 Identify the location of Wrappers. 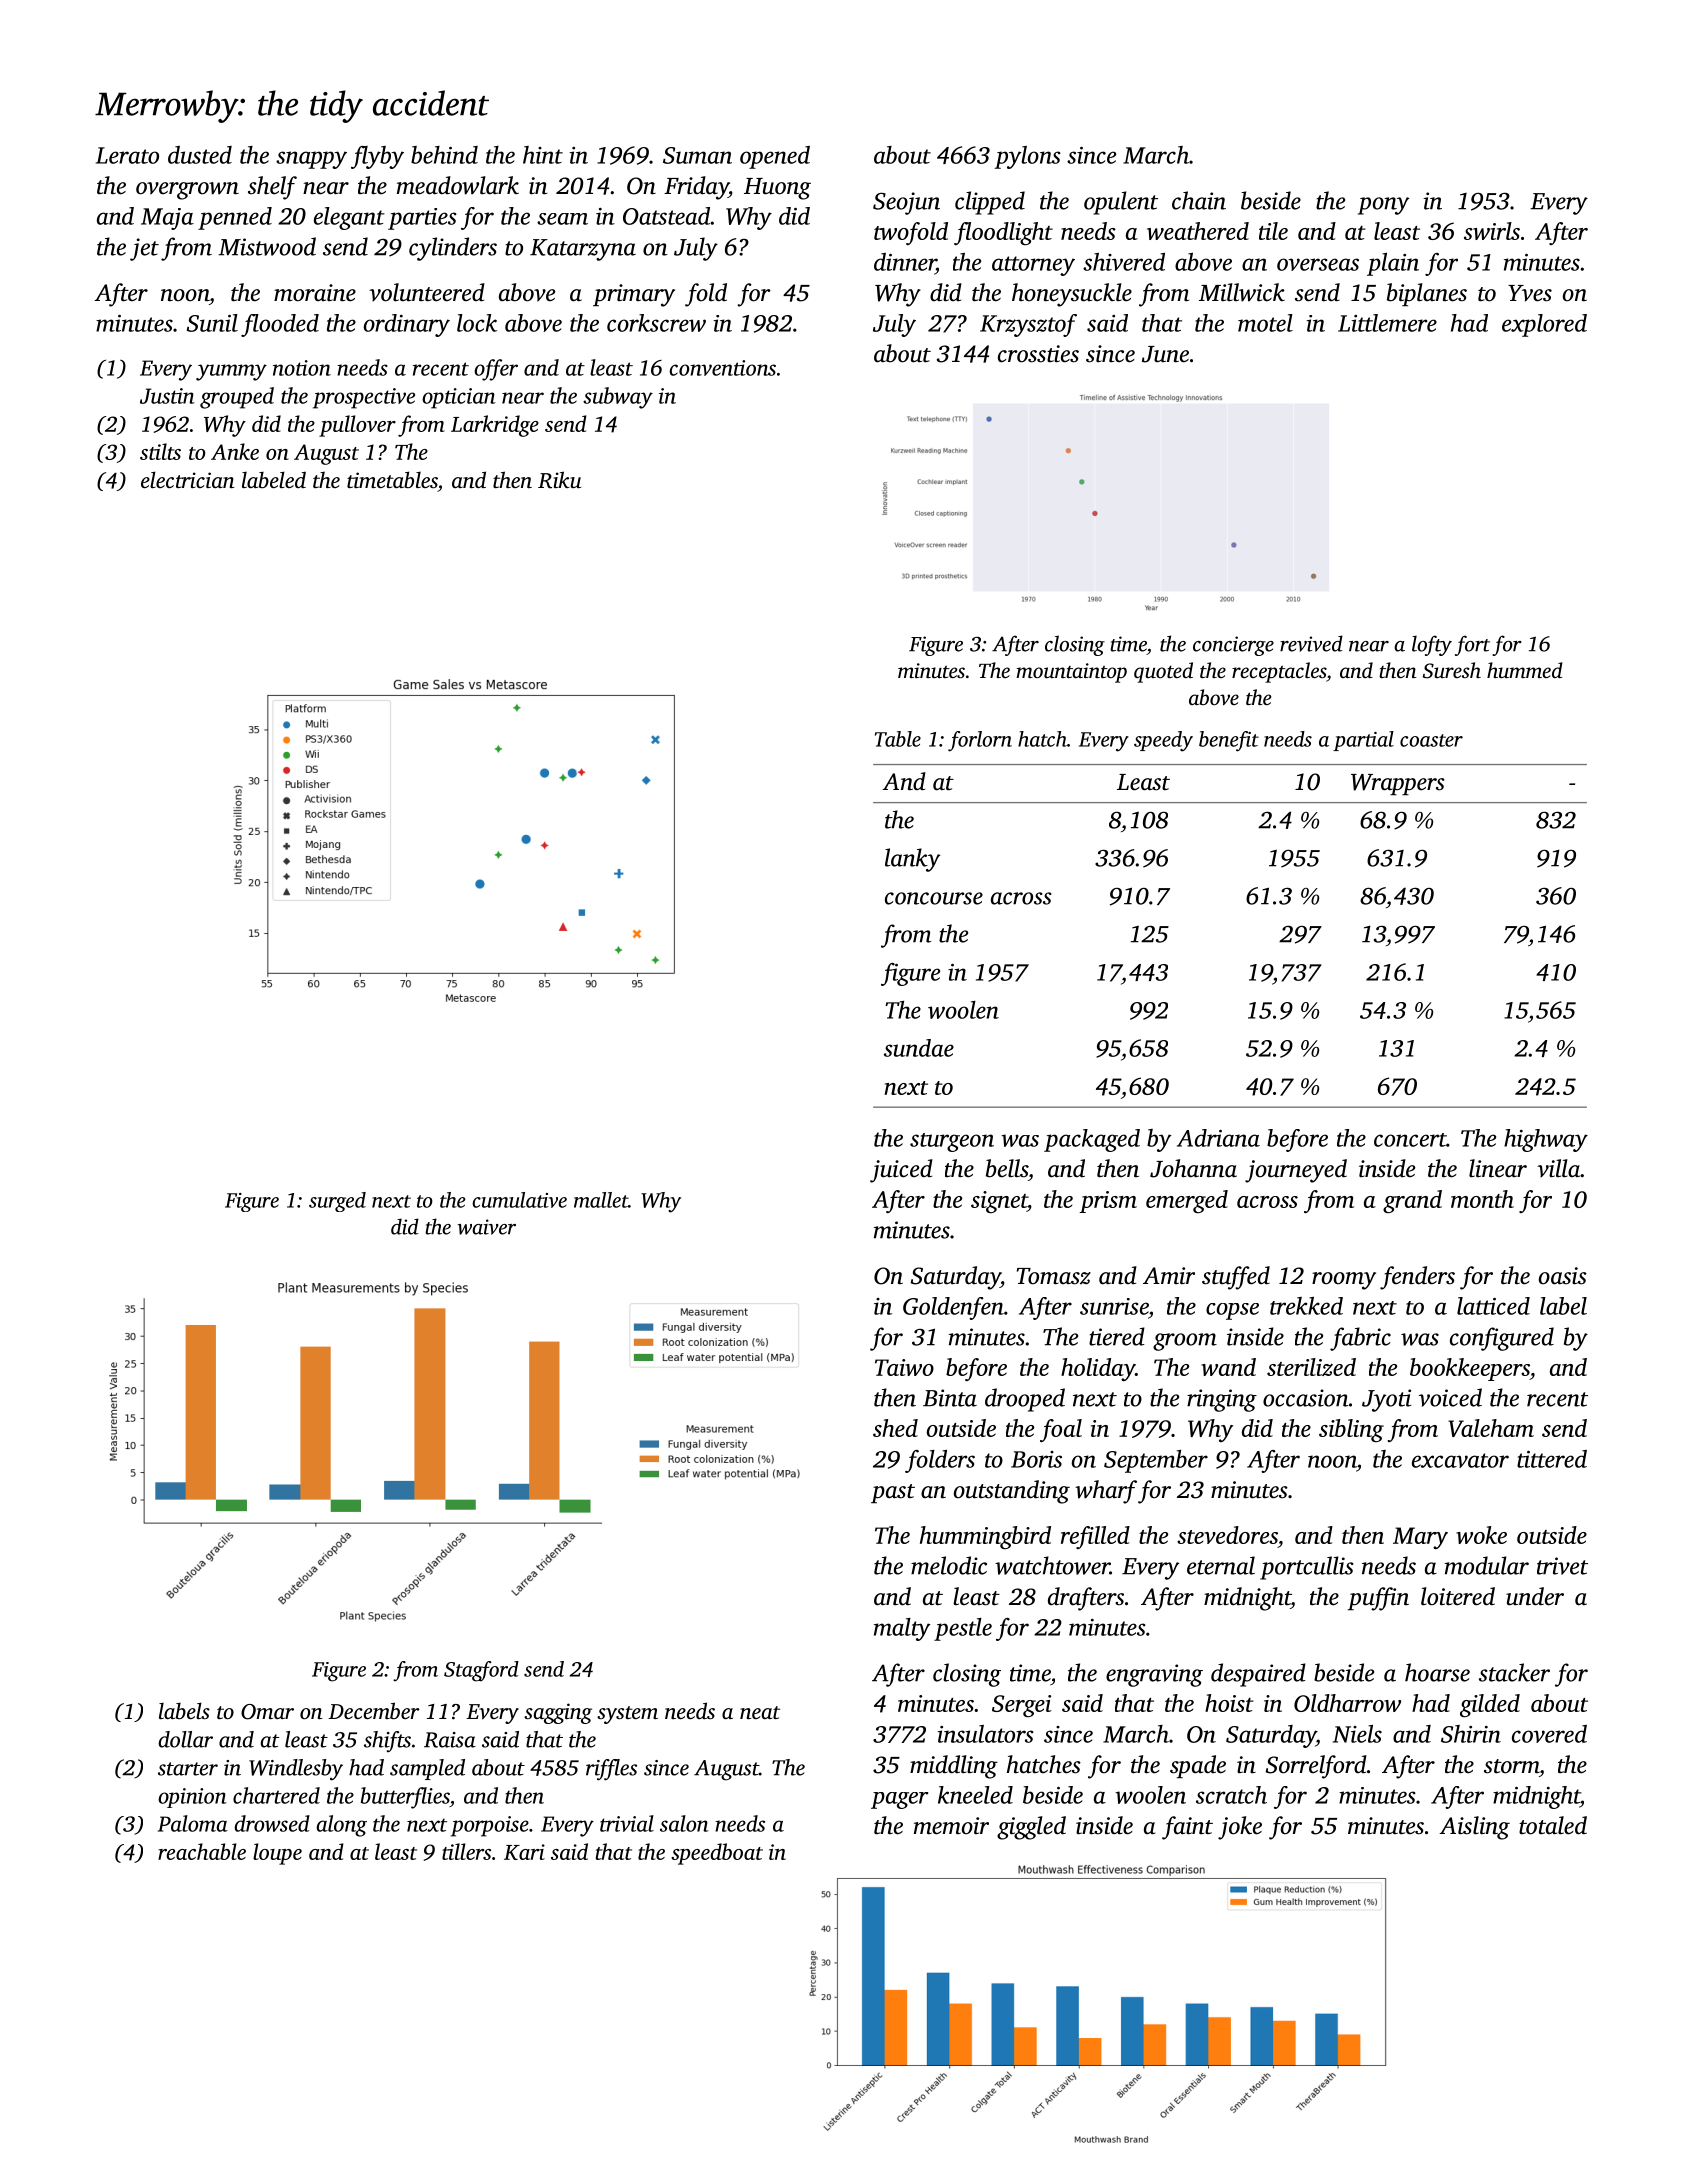
(1398, 784).
